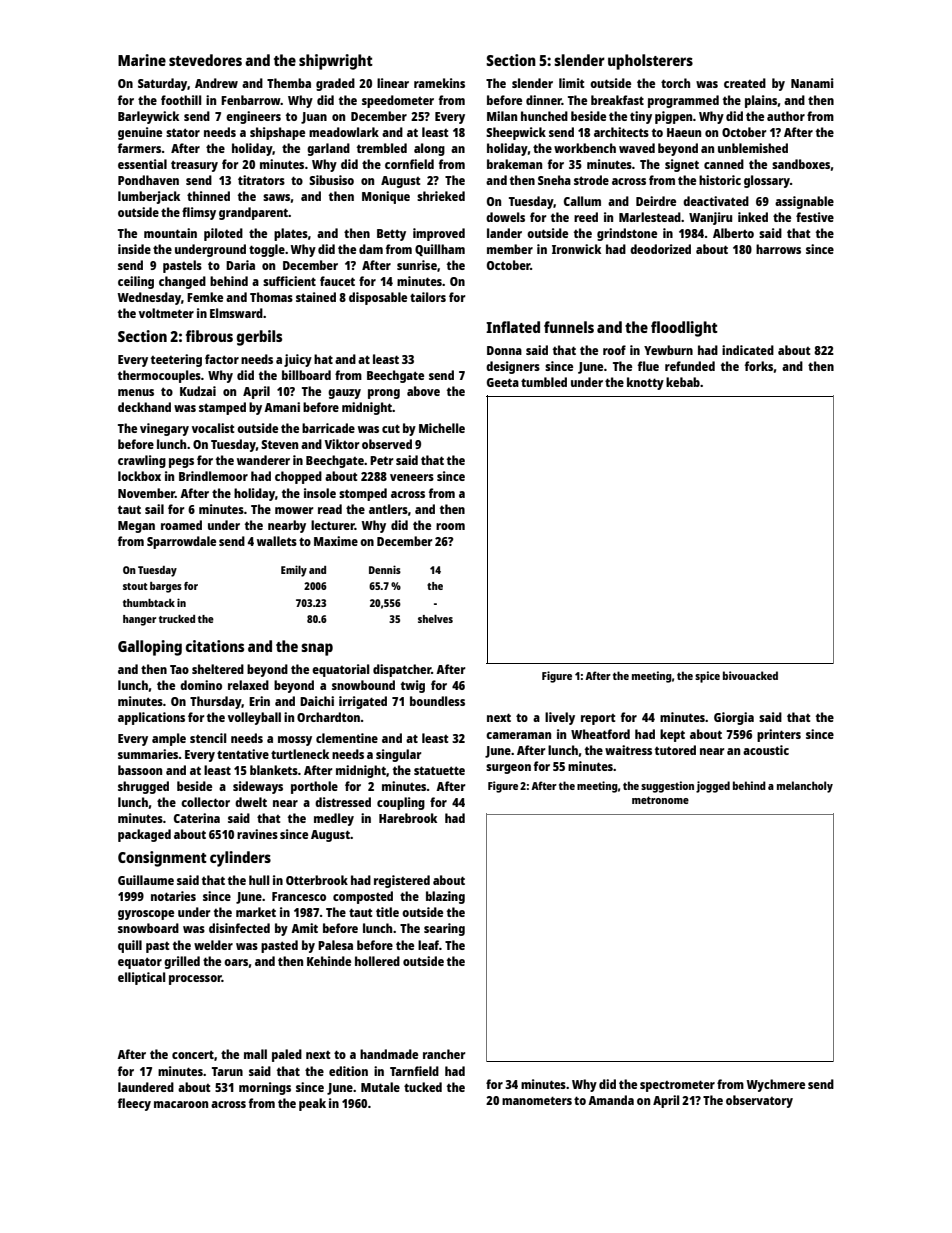 This screenshot has height=1233, width=952. Describe the element at coordinates (179, 669) in the screenshot. I see `Tao` at that location.
